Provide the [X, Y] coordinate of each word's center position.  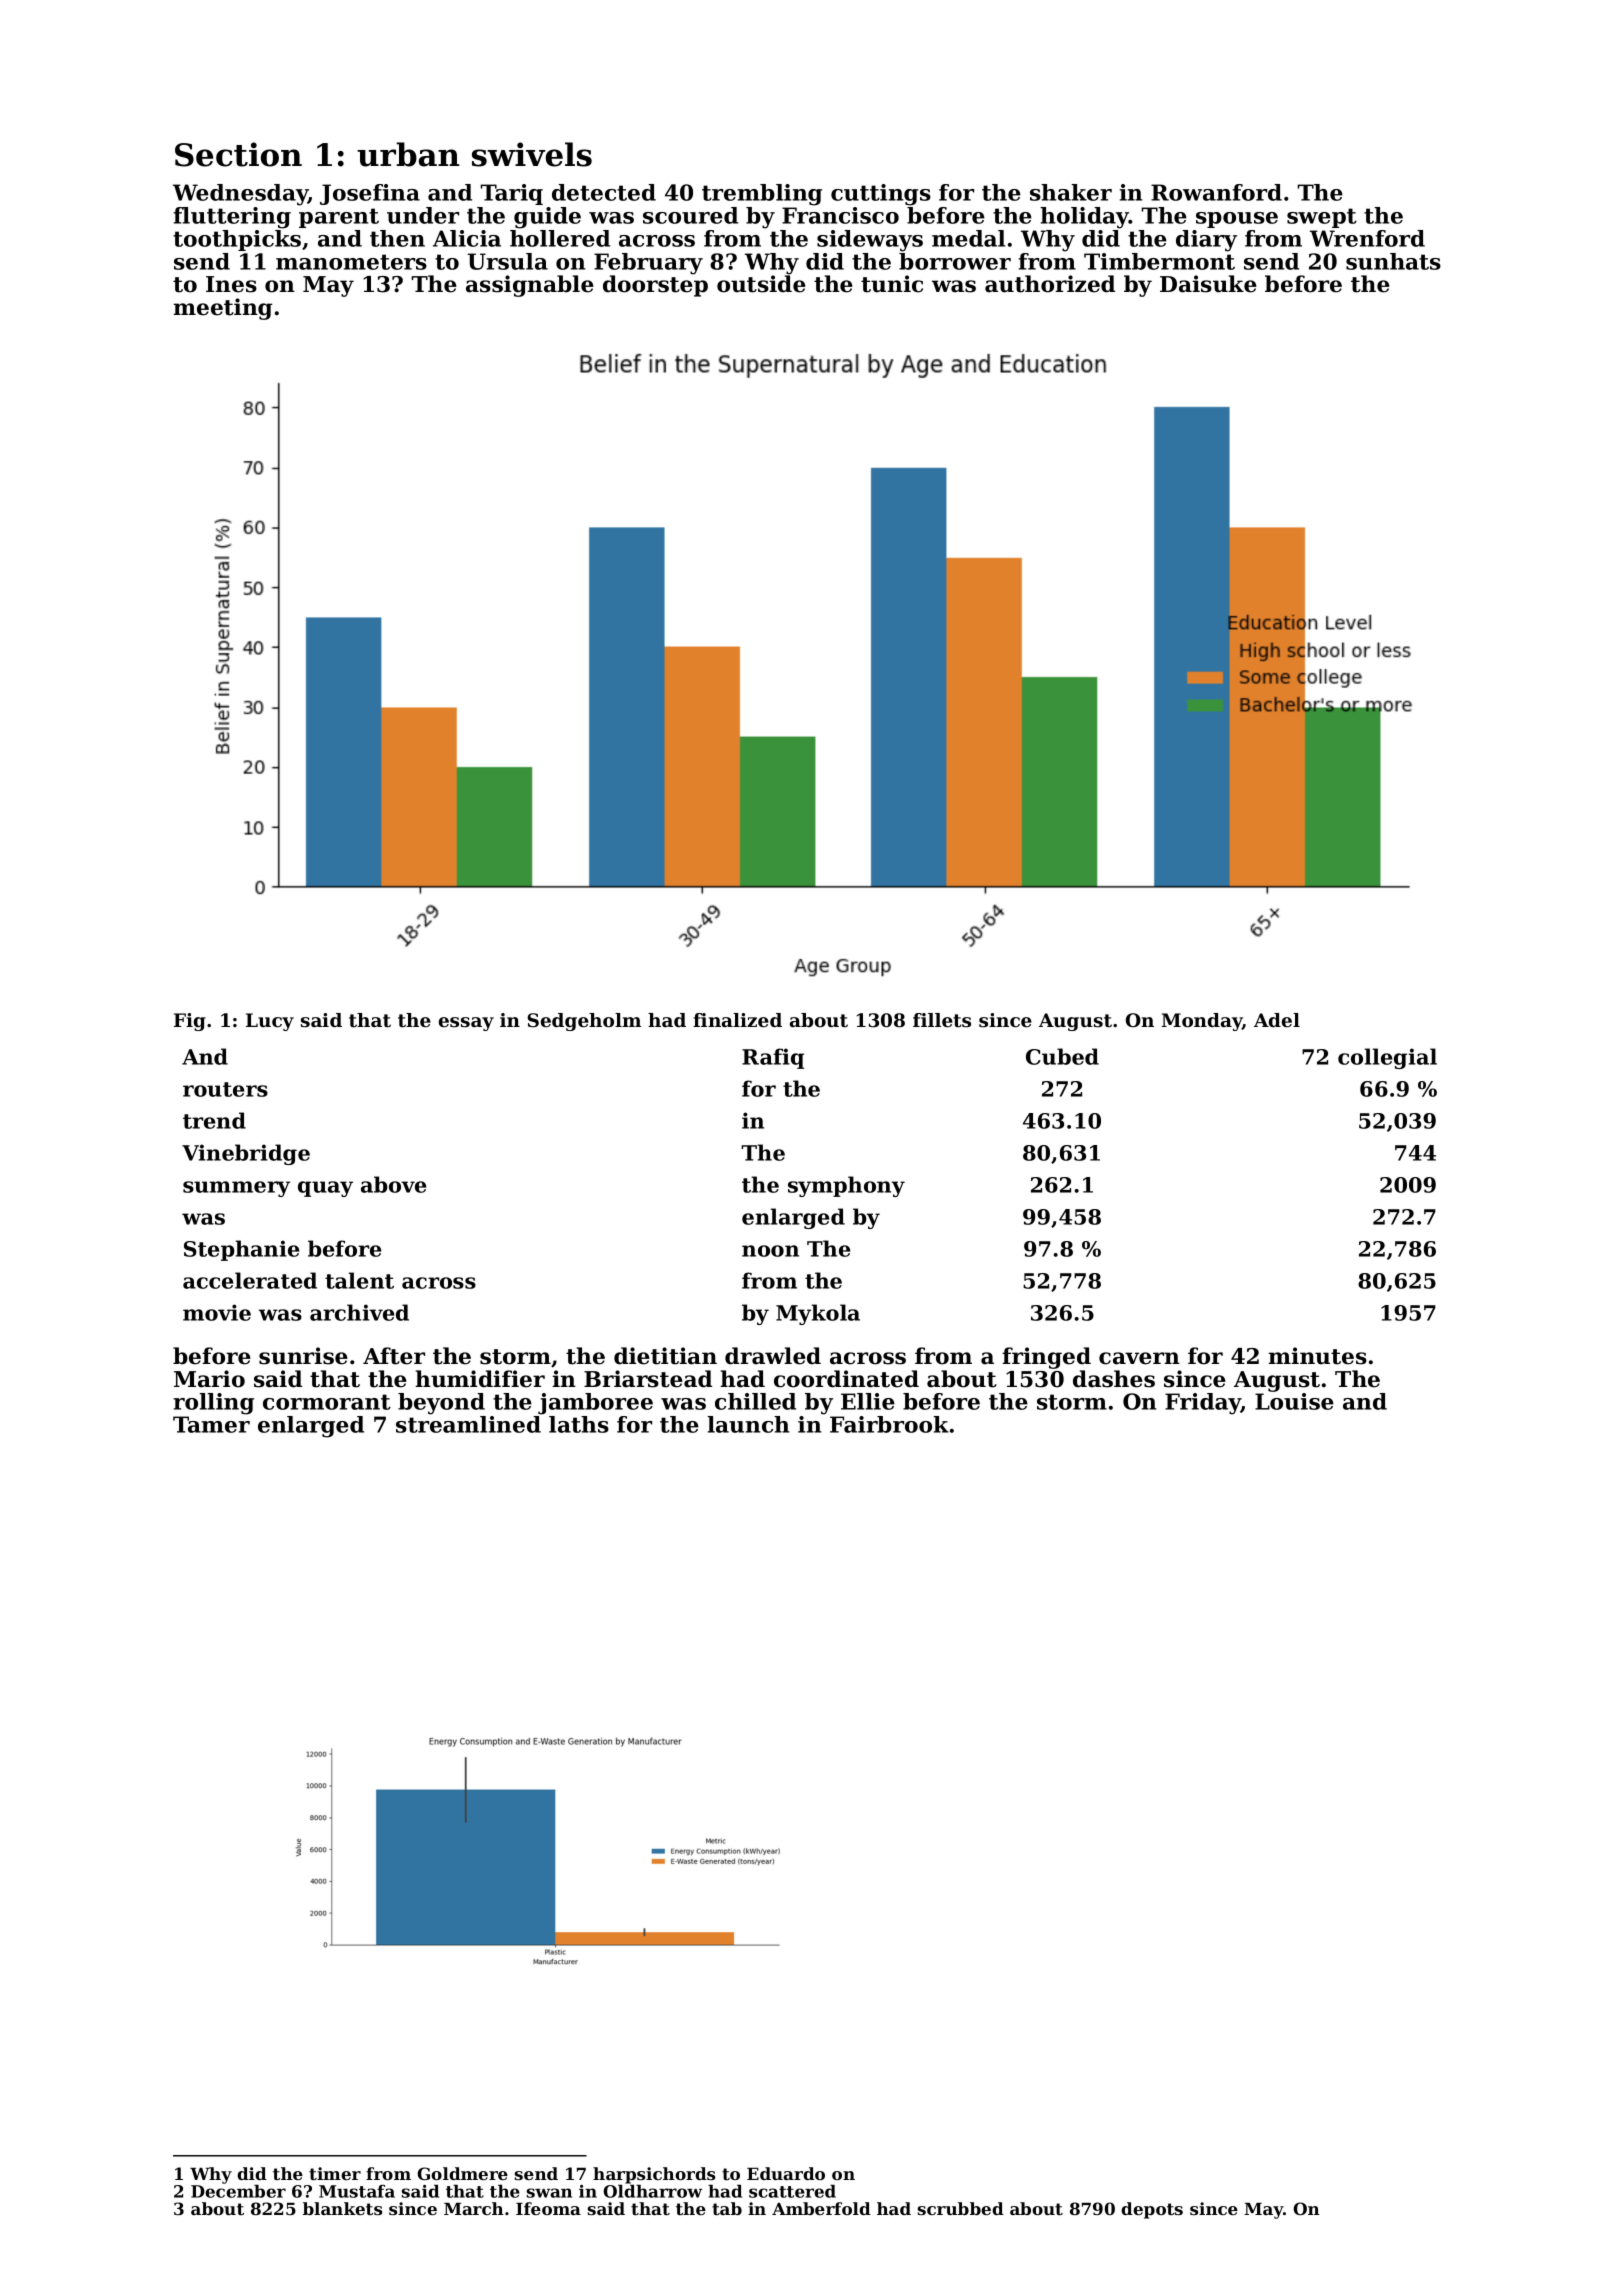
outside [761, 284]
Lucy [270, 1022]
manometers [351, 262]
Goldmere [462, 2173]
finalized [737, 1020]
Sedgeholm [584, 1022]
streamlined [468, 1424]
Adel [1277, 1020]
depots [1152, 2210]
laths [579, 1424]
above [393, 1184]
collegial [1387, 1058]
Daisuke [1208, 284]
